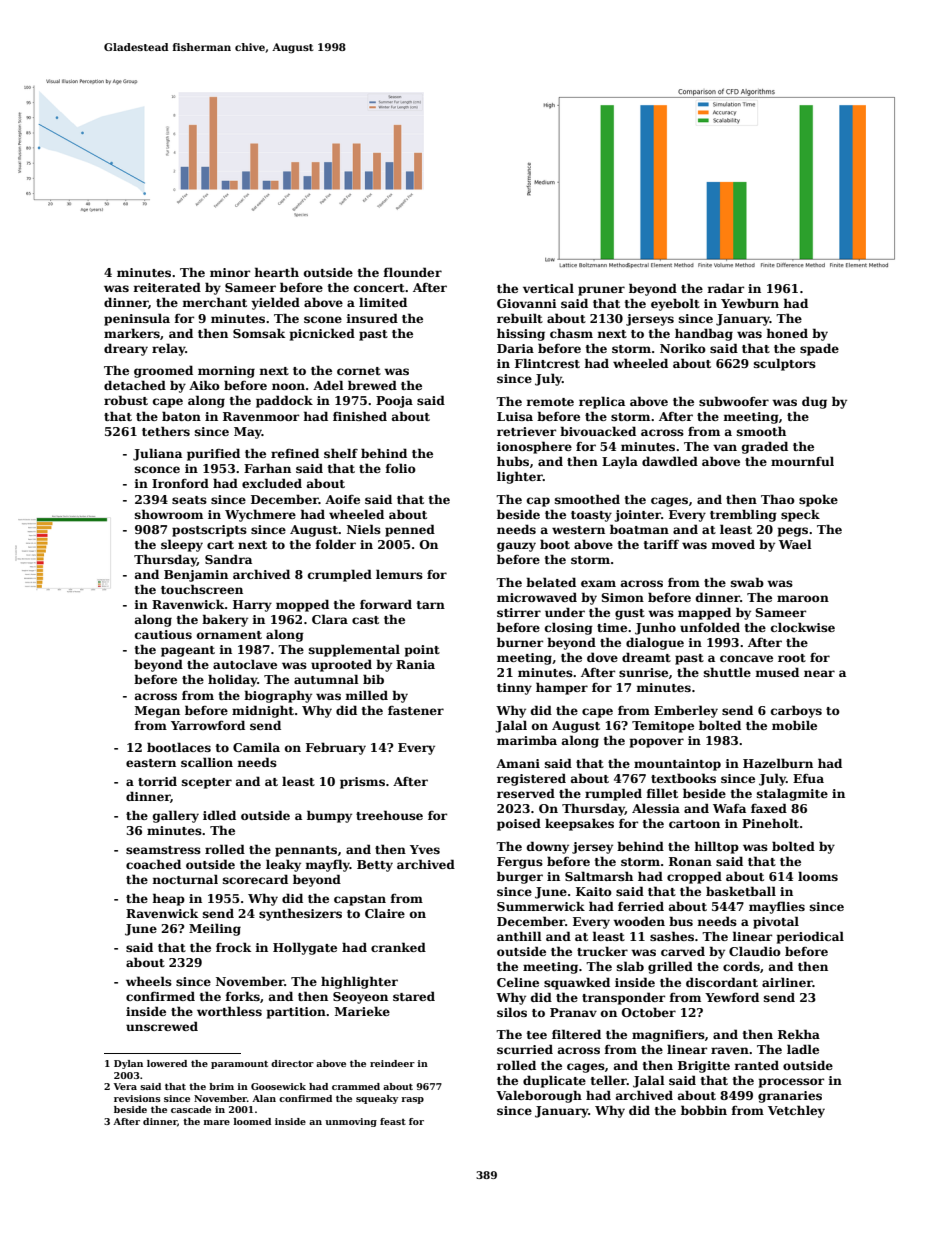 Image resolution: width=952 pixels, height=1233 pixels. What do you see at coordinates (539, 1096) in the screenshot?
I see `Valeborough` at bounding box center [539, 1096].
